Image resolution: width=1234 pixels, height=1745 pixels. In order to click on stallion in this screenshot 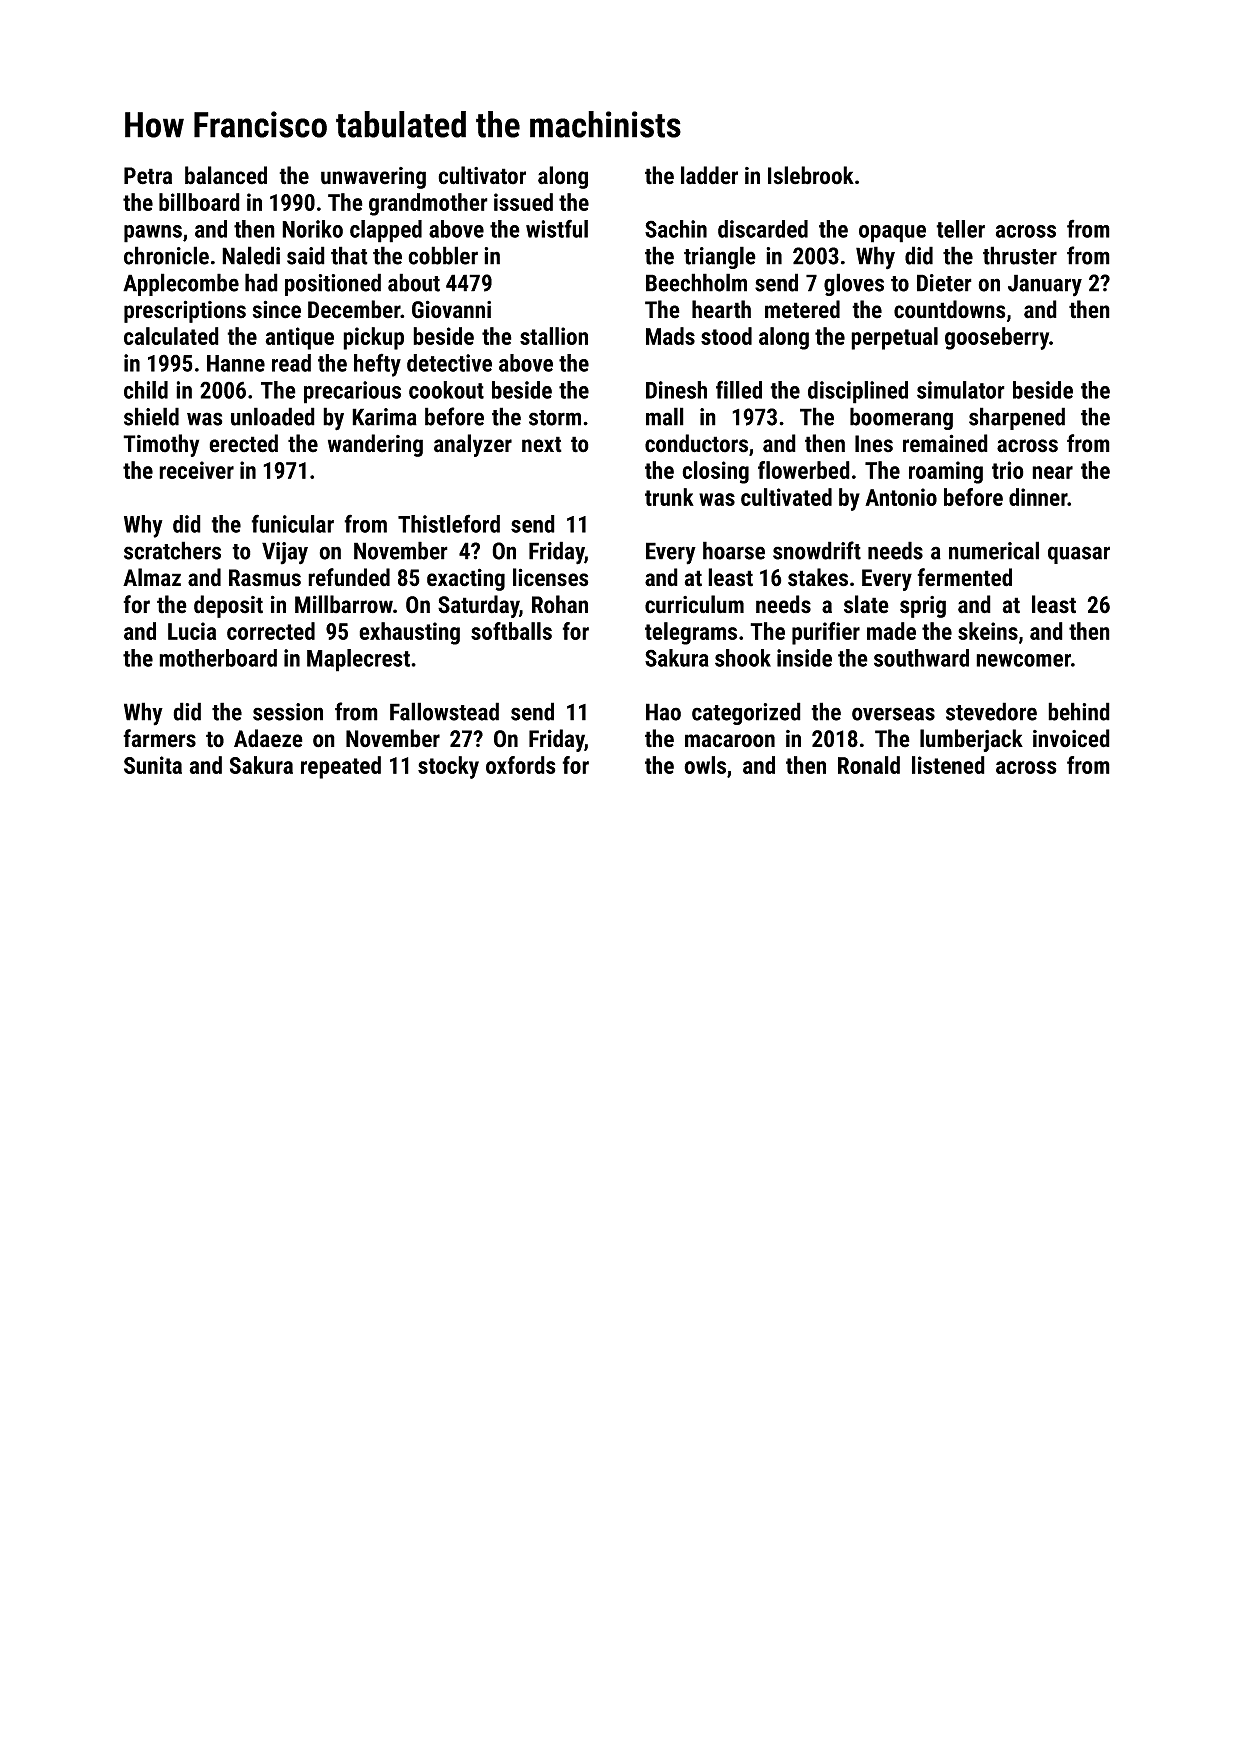, I will do `click(554, 336)`.
